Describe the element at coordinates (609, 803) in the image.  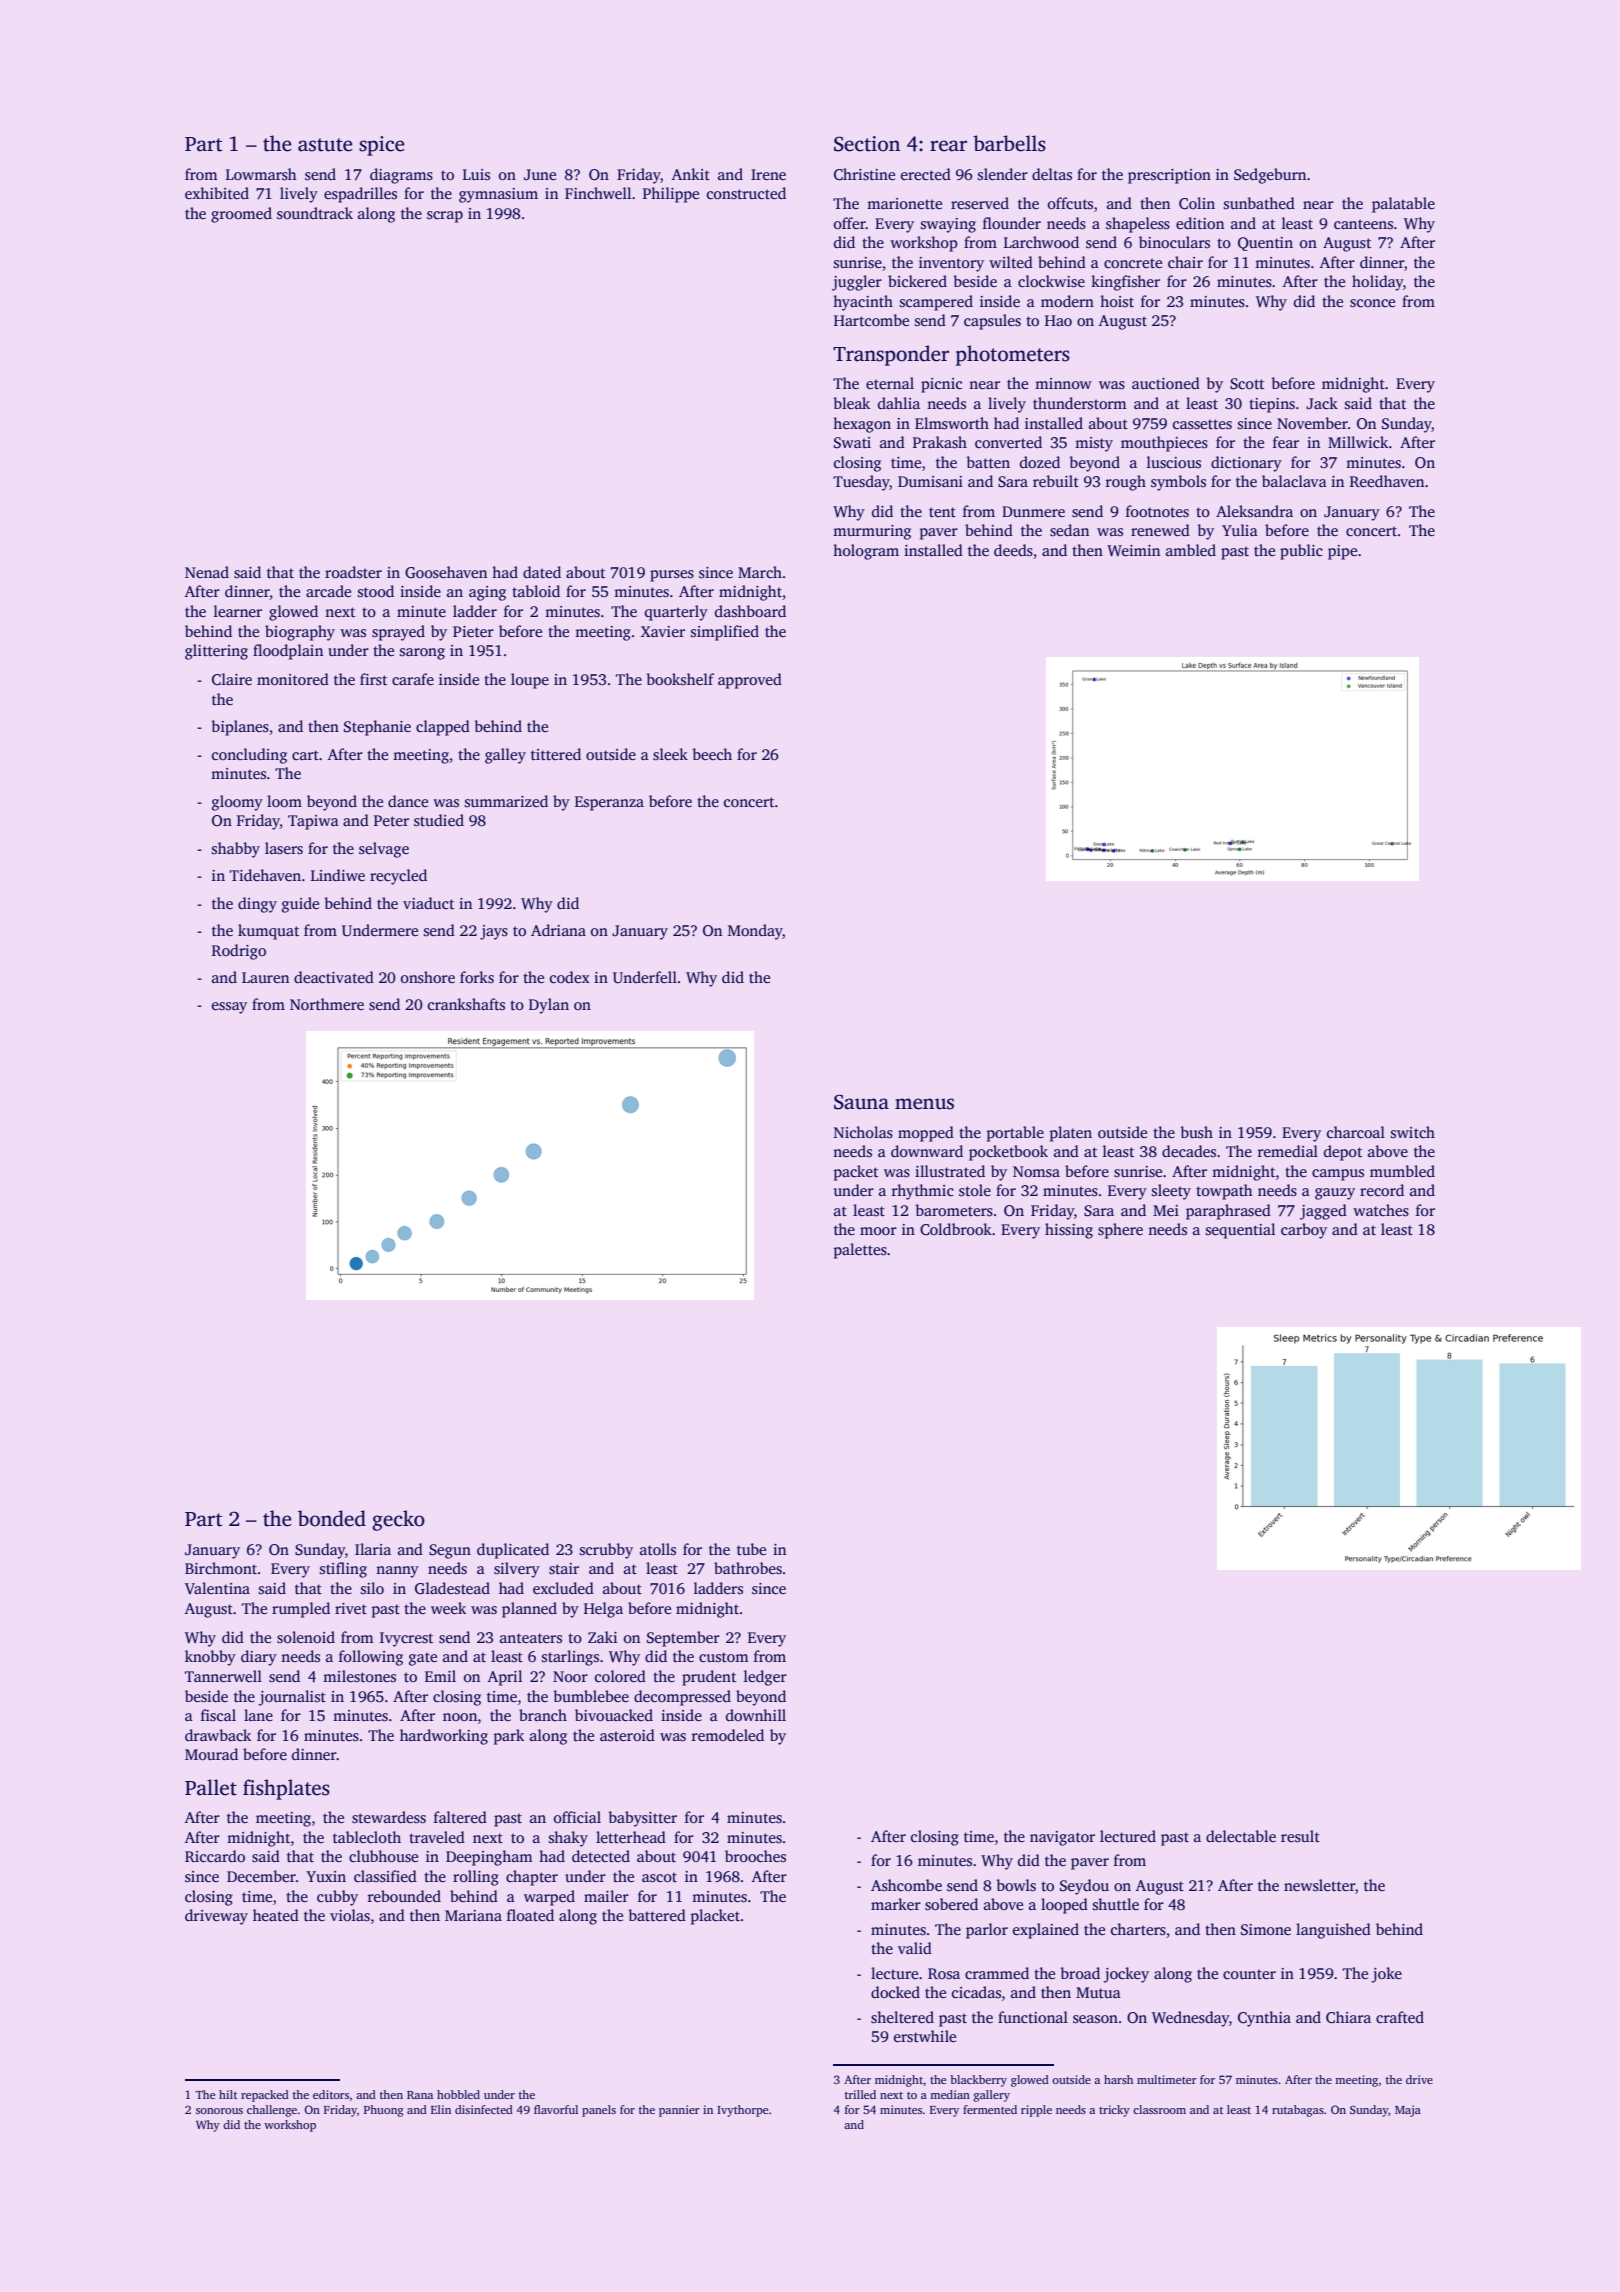
I see `Esperanza` at that location.
